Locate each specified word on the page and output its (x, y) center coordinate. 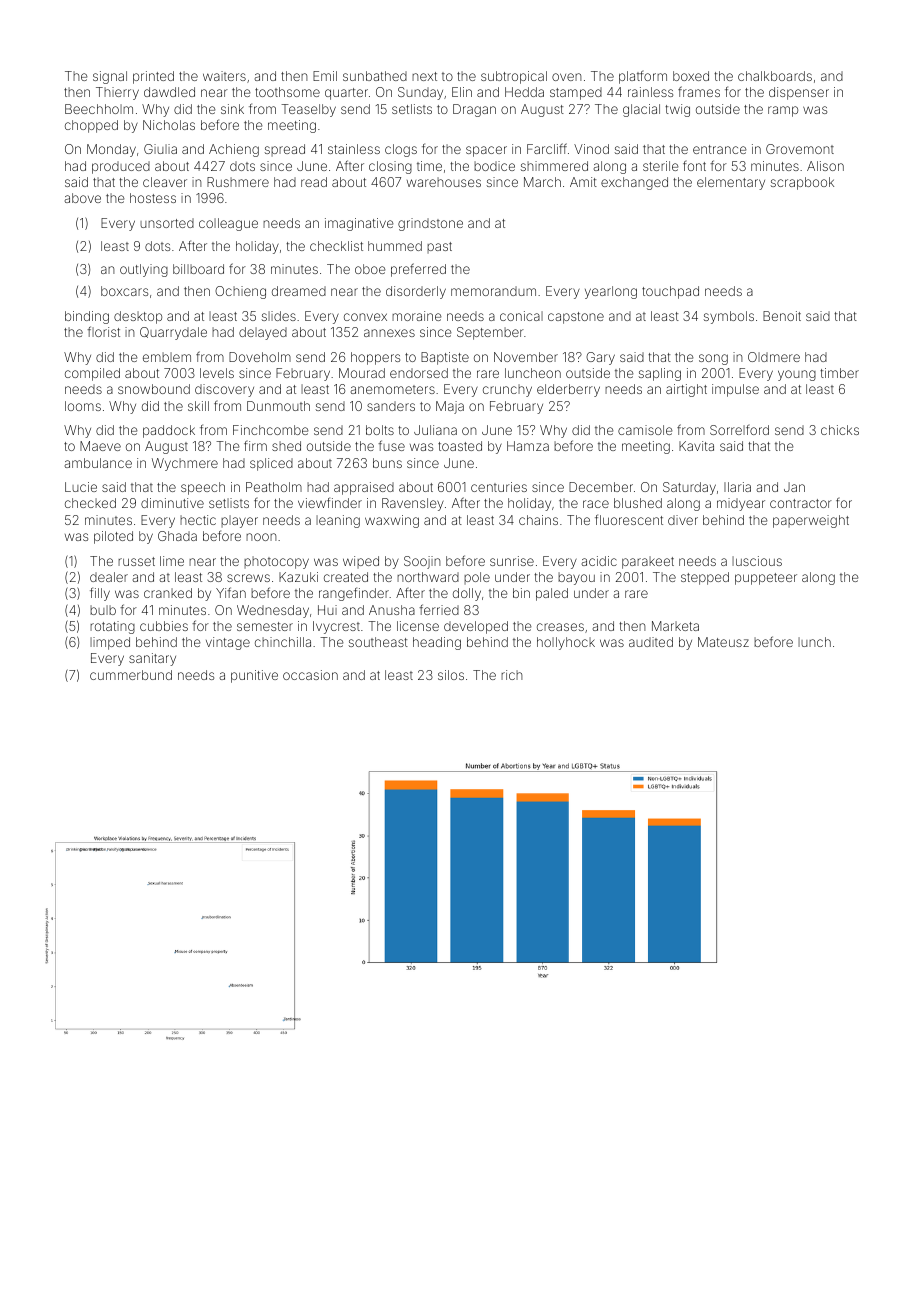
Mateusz (723, 642)
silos (451, 675)
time (429, 166)
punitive (254, 676)
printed (153, 77)
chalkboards (775, 76)
